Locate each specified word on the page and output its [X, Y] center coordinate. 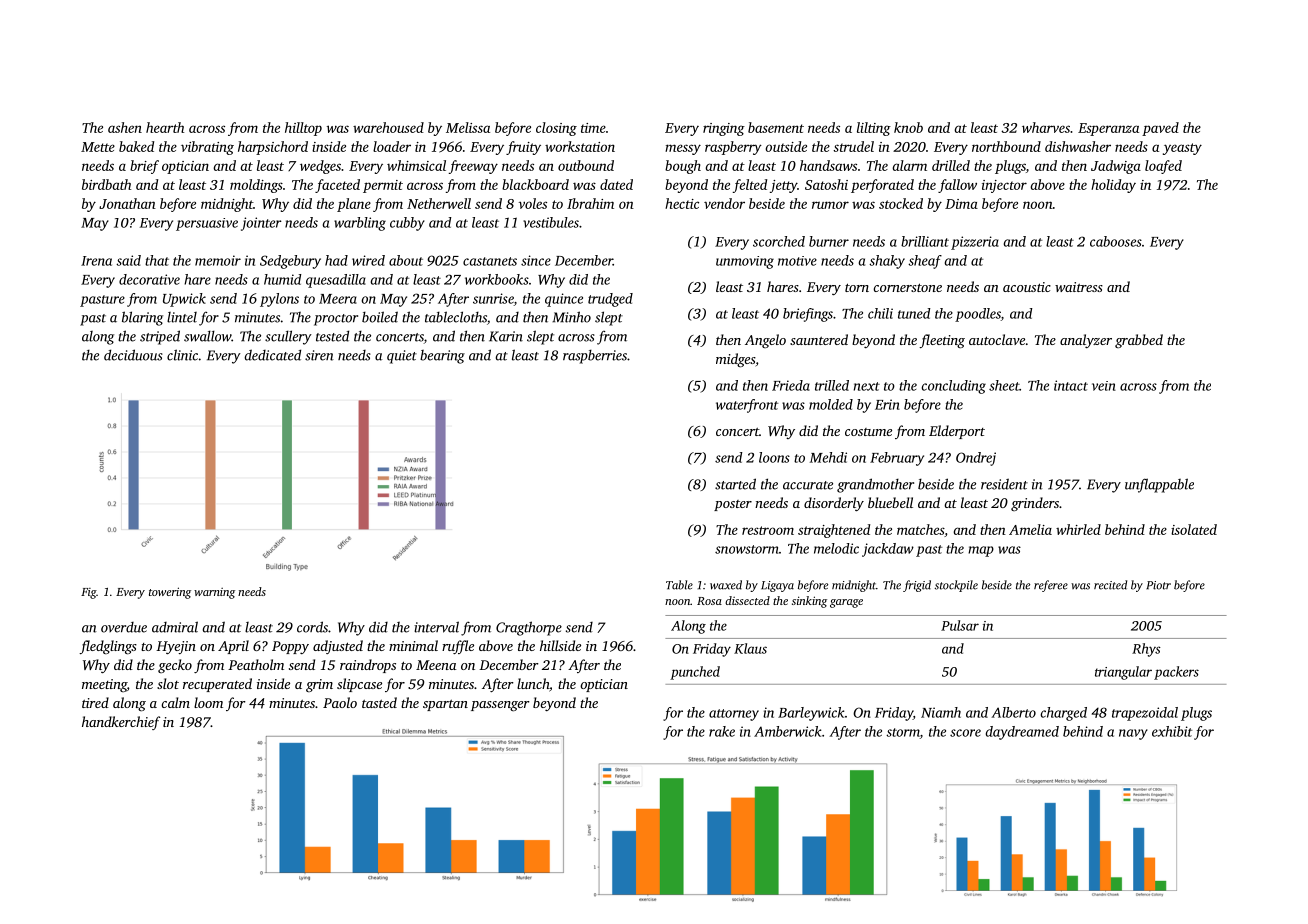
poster [733, 505]
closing [556, 129]
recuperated [217, 685]
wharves [1046, 127]
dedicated [272, 355]
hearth [165, 127]
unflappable [1159, 485]
